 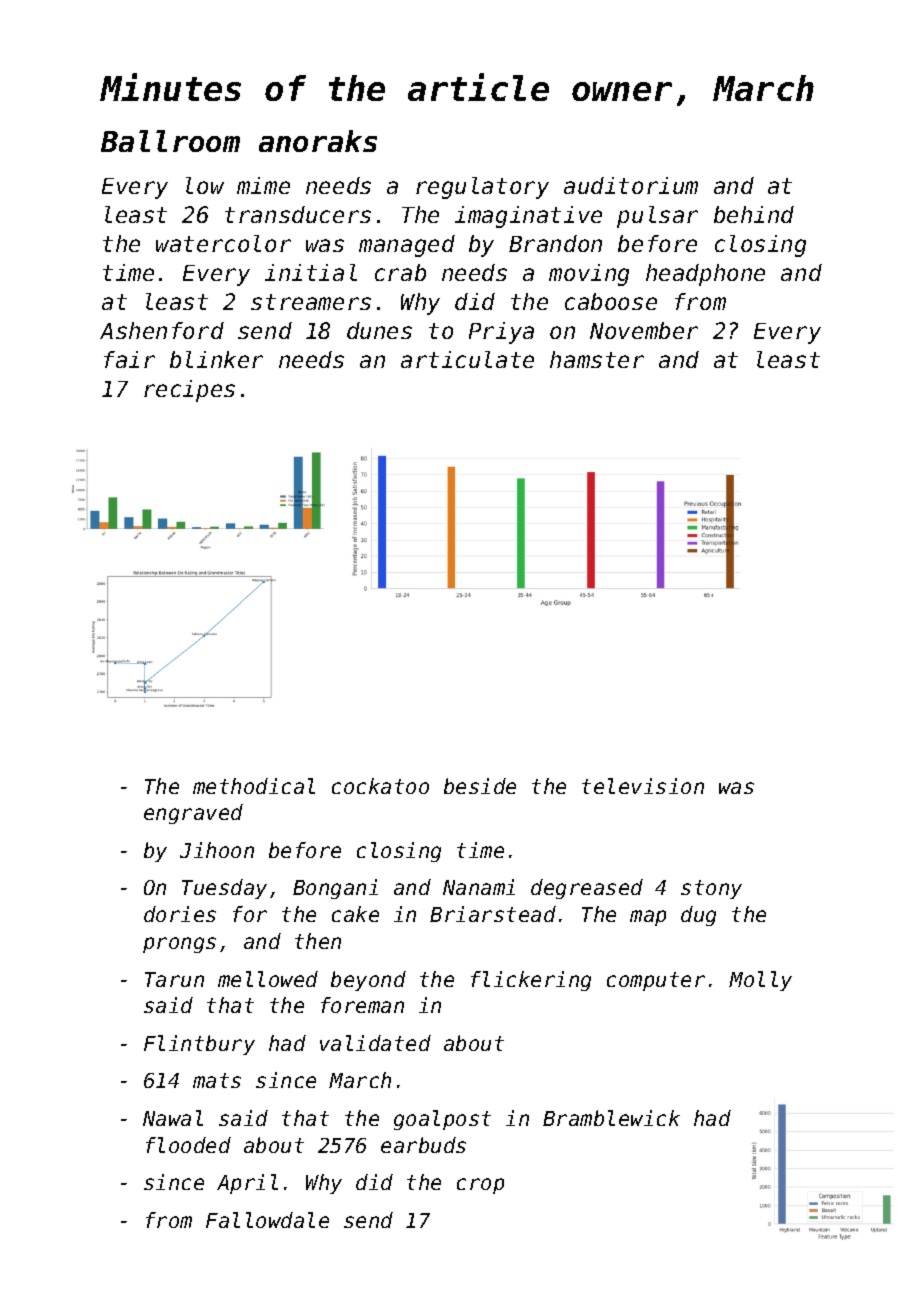 I want to click on stony, so click(x=711, y=889).
